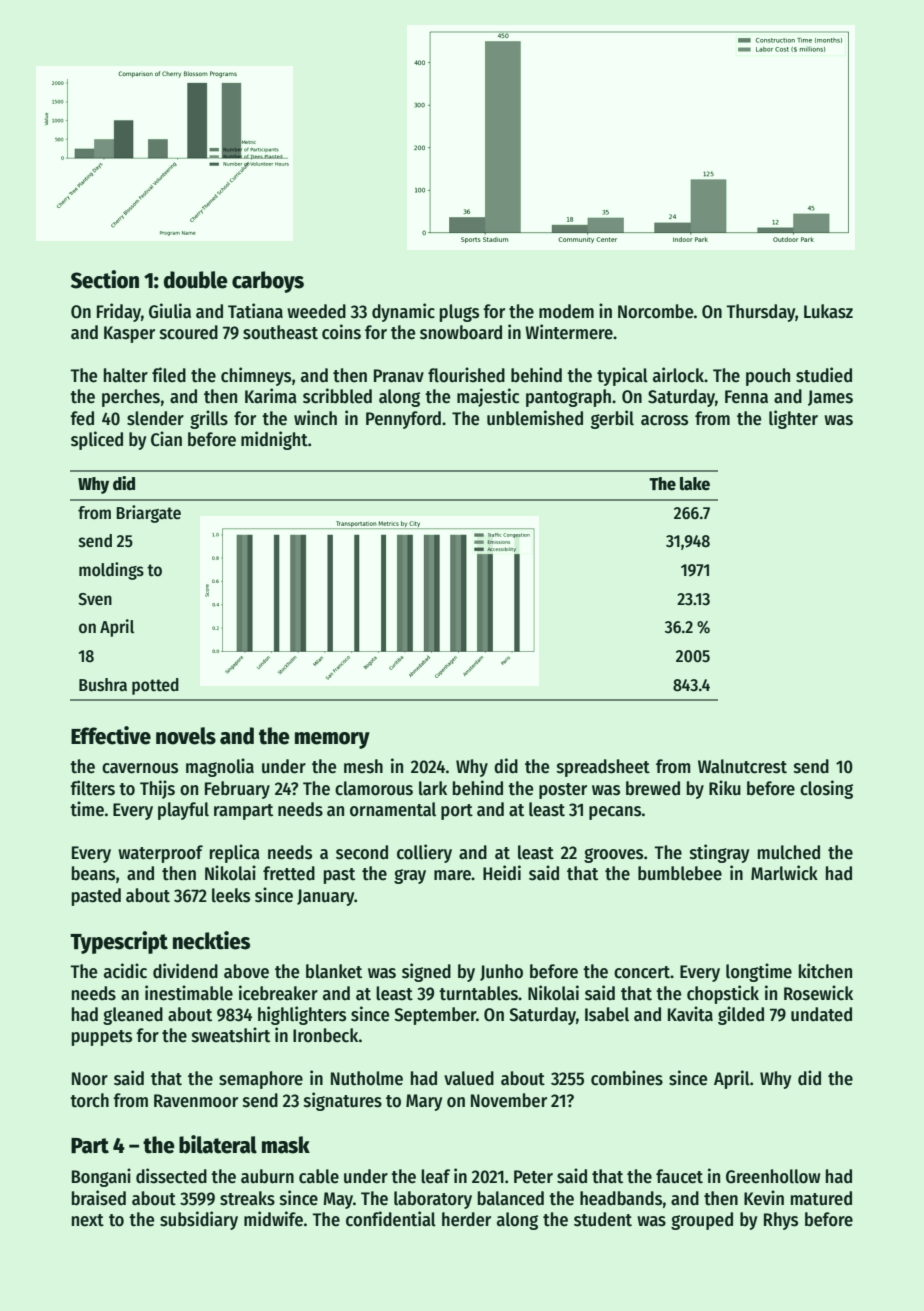  What do you see at coordinates (768, 377) in the screenshot?
I see `pouch` at bounding box center [768, 377].
